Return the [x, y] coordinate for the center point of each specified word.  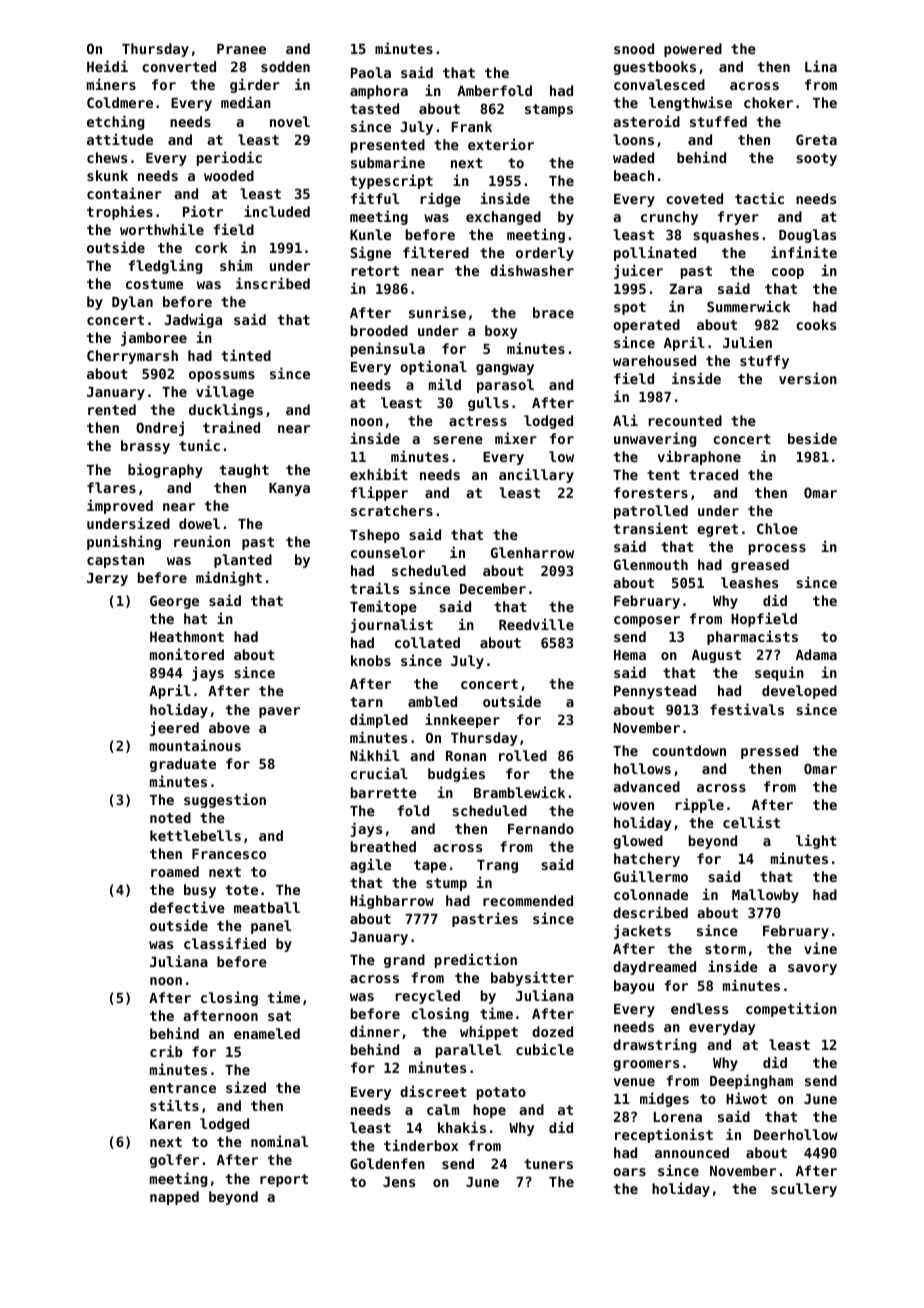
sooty [816, 159]
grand [404, 961]
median [246, 102]
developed [799, 692]
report [284, 1180]
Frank [471, 126]
